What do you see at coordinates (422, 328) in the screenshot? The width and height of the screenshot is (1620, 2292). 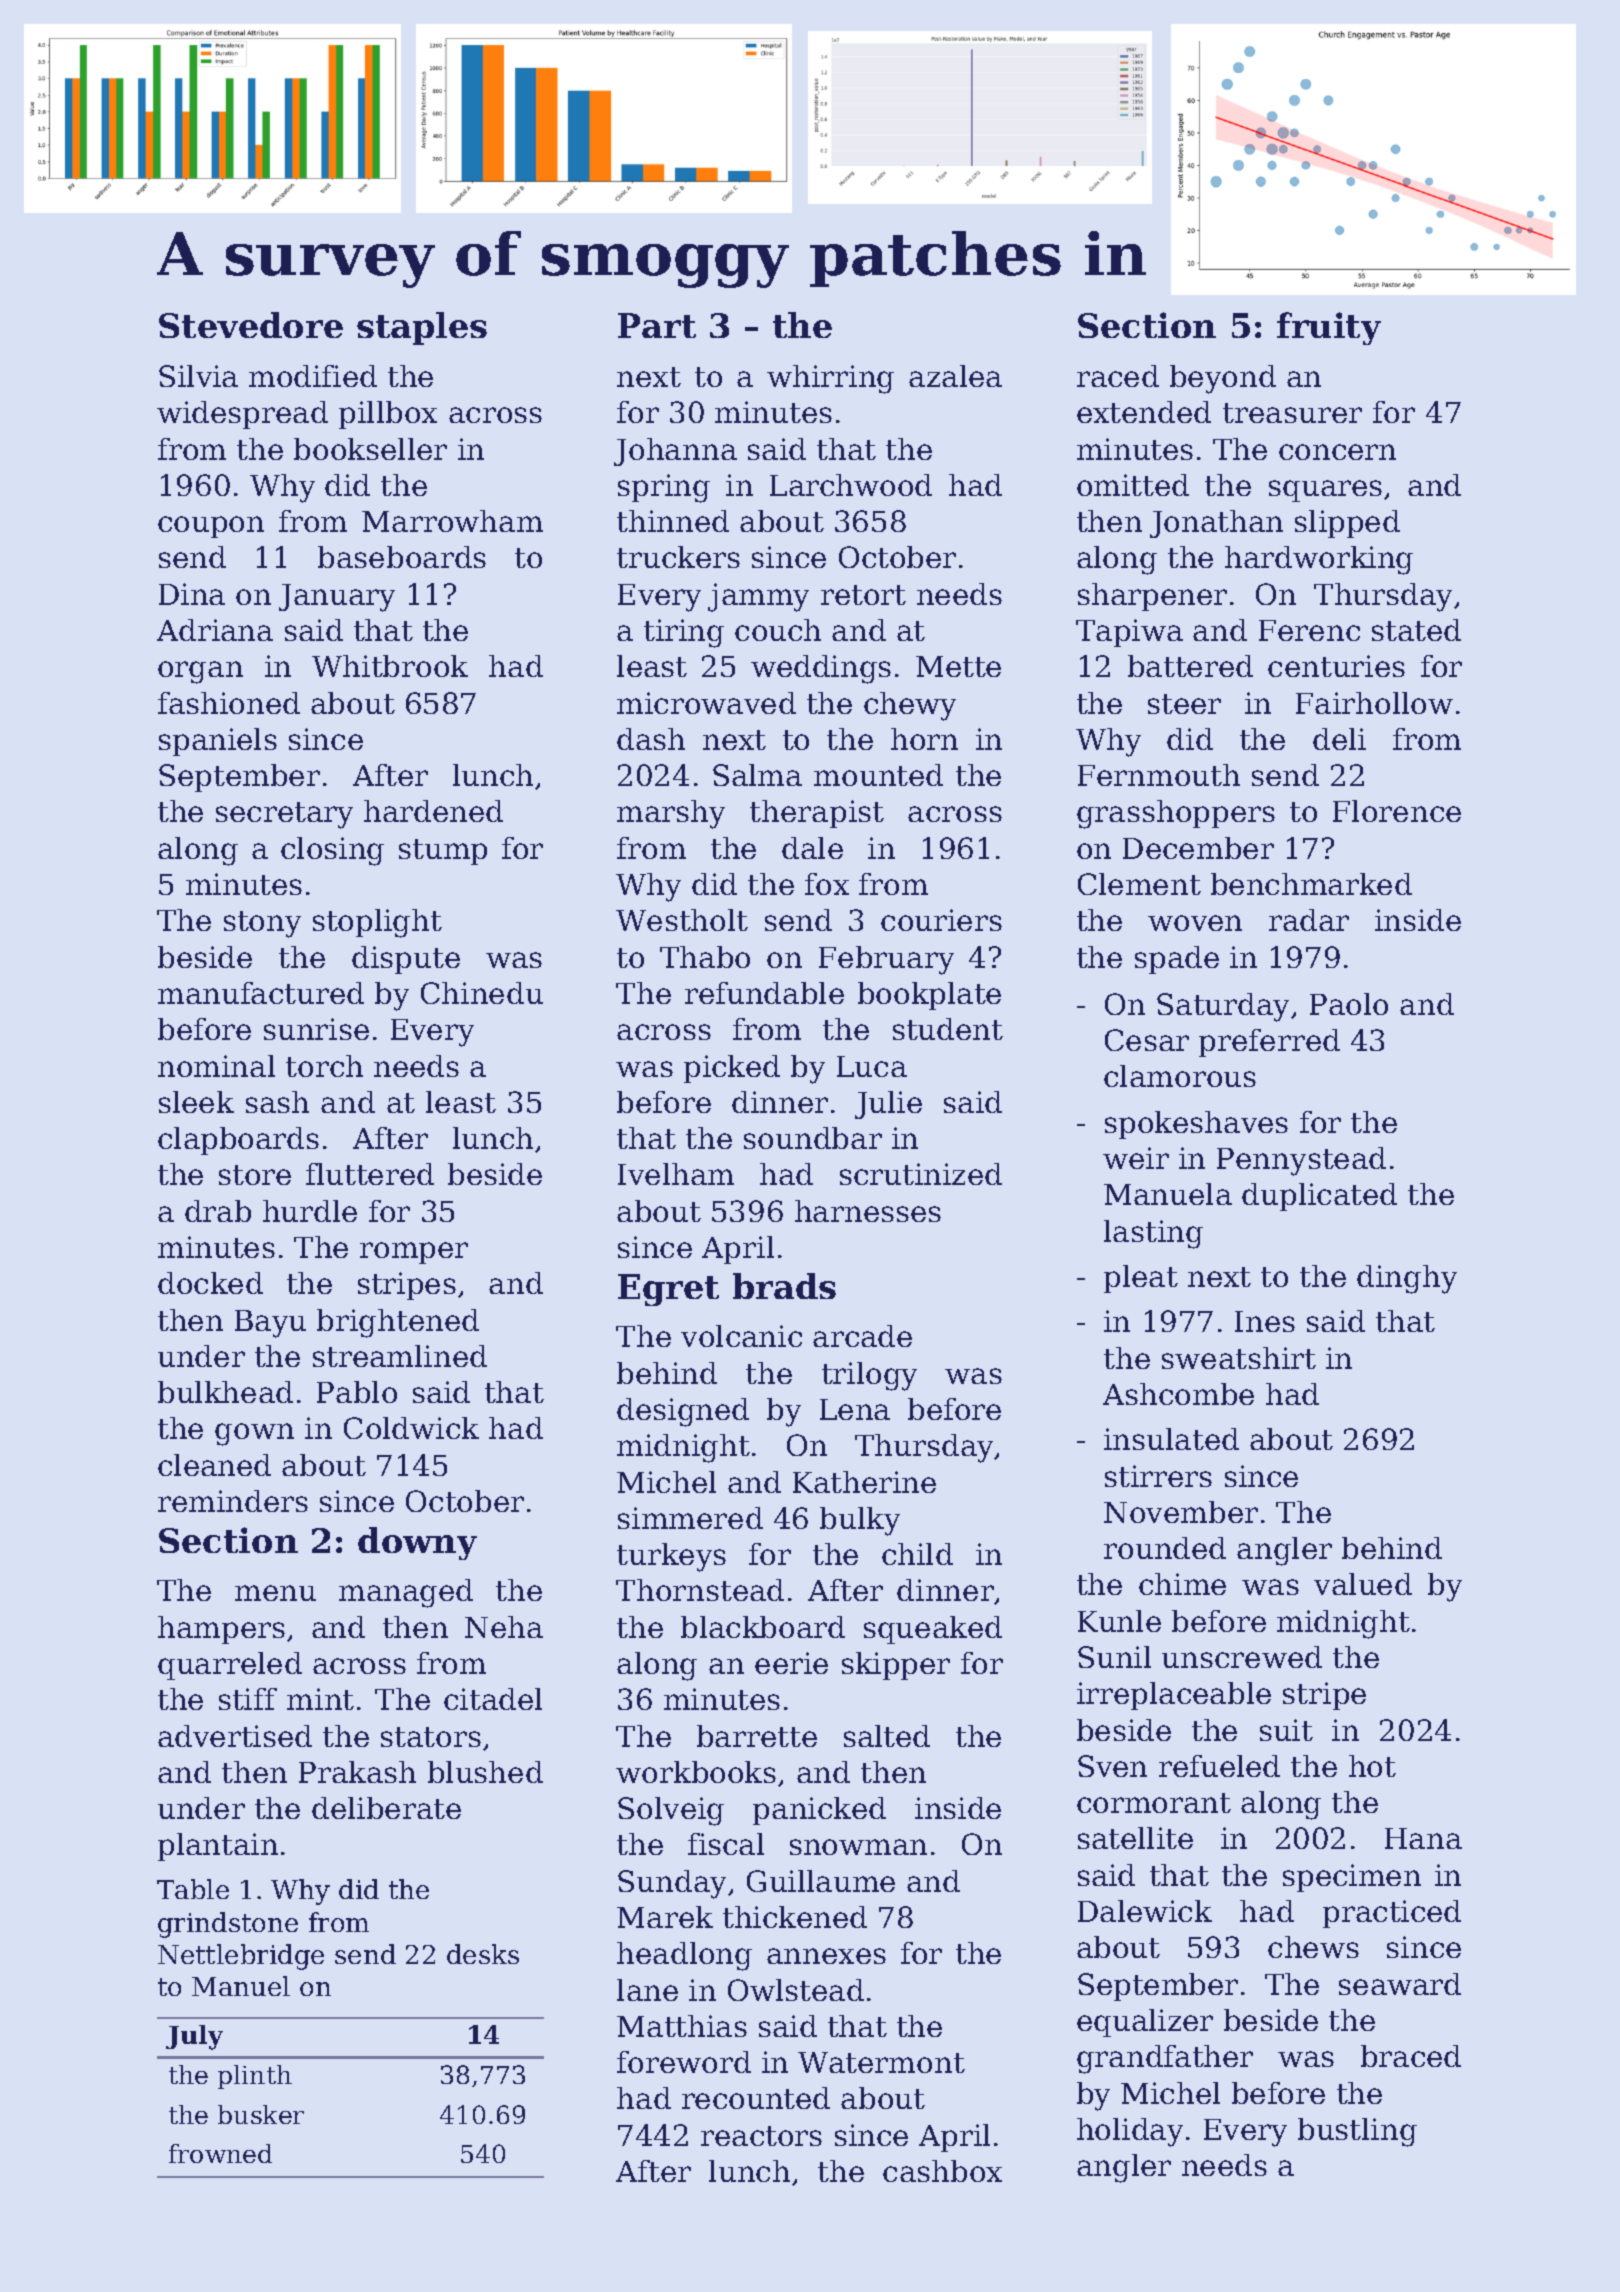 I see `staples` at bounding box center [422, 328].
